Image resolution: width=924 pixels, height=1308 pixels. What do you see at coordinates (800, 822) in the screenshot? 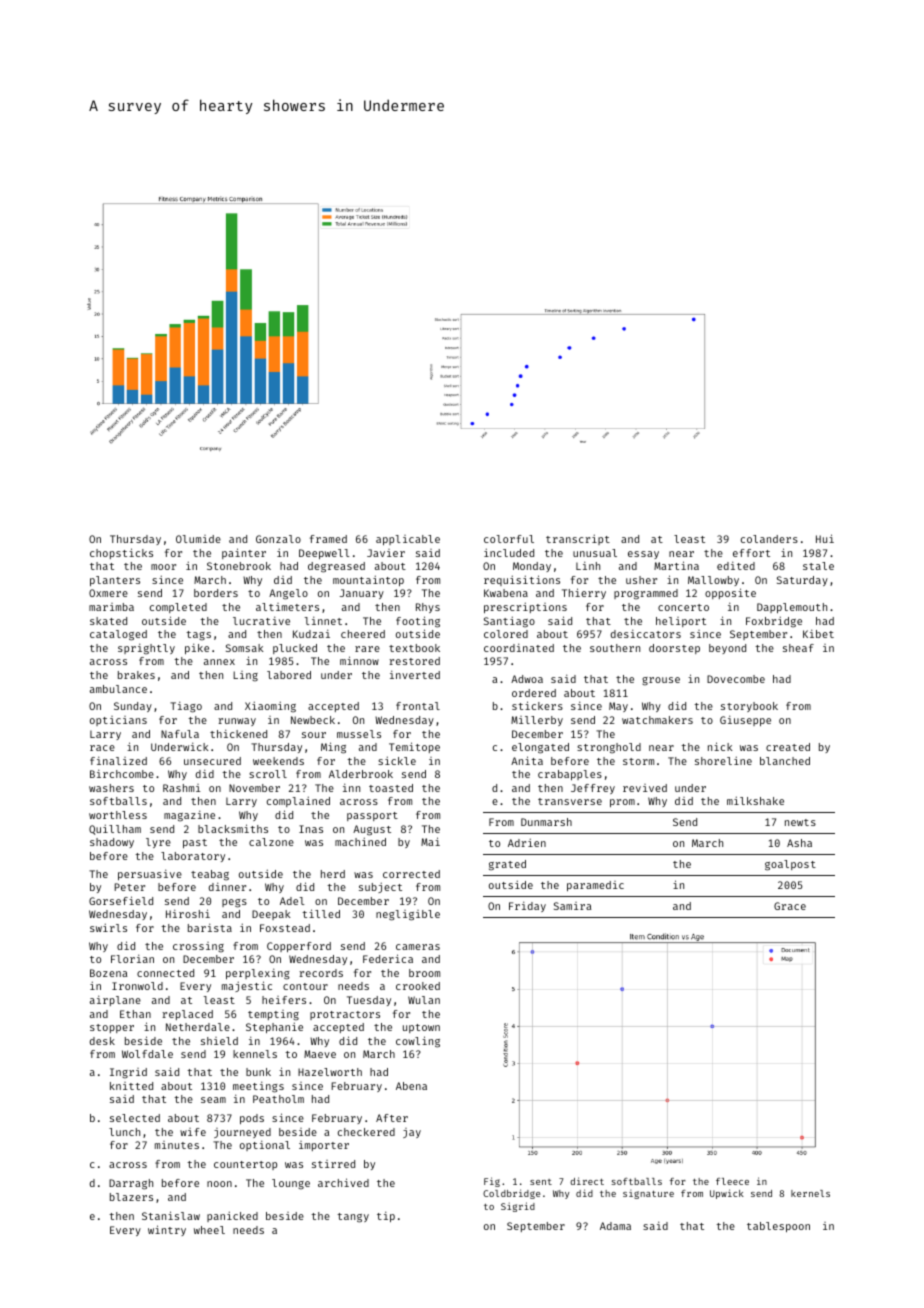
I see `newts` at bounding box center [800, 822].
